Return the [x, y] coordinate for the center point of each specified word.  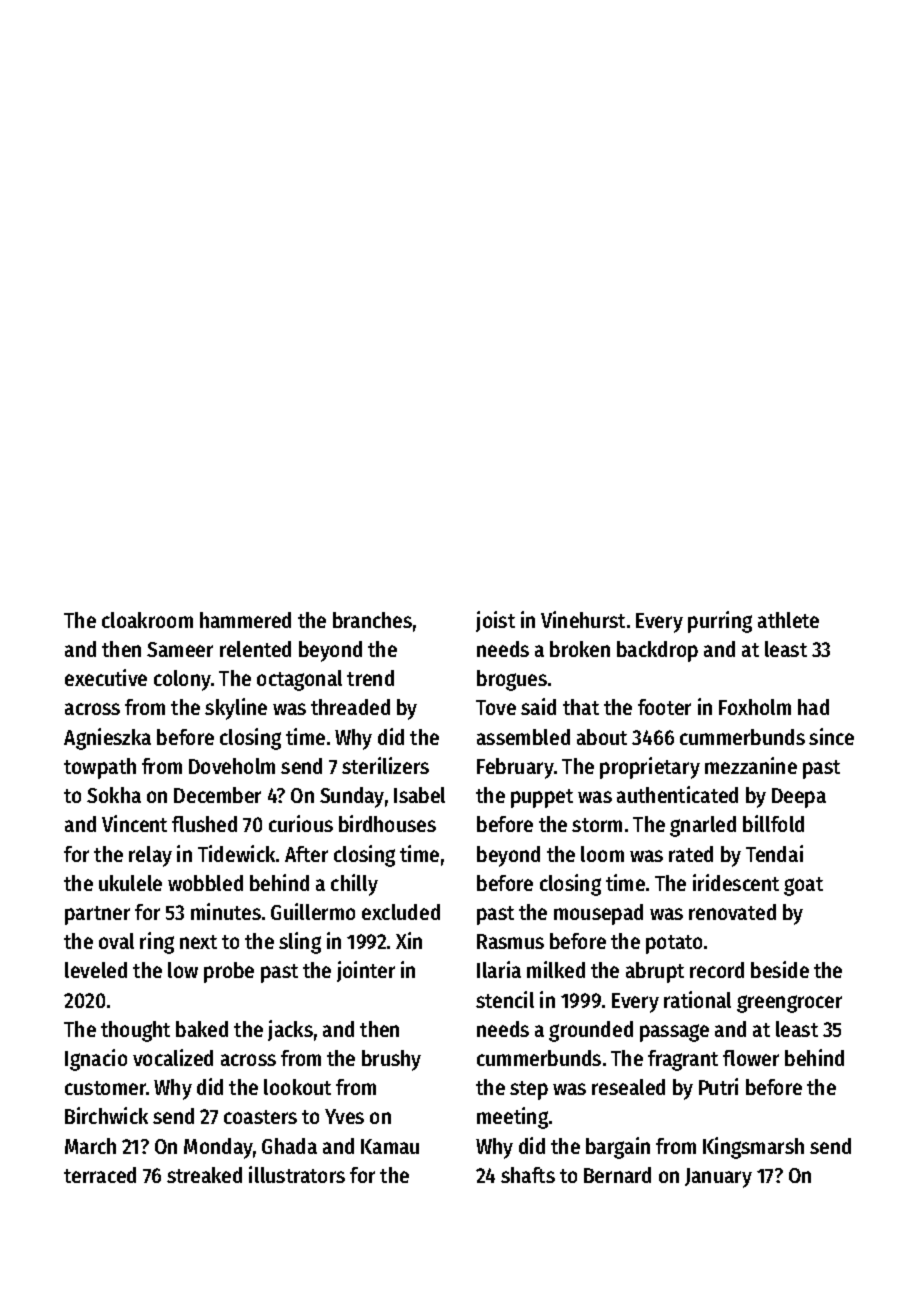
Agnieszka [107, 739]
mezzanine [751, 765]
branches [372, 620]
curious [301, 823]
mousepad [598, 914]
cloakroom [147, 620]
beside [780, 969]
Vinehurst [583, 619]
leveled [96, 970]
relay [150, 856]
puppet [542, 798]
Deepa [799, 798]
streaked [204, 1175]
